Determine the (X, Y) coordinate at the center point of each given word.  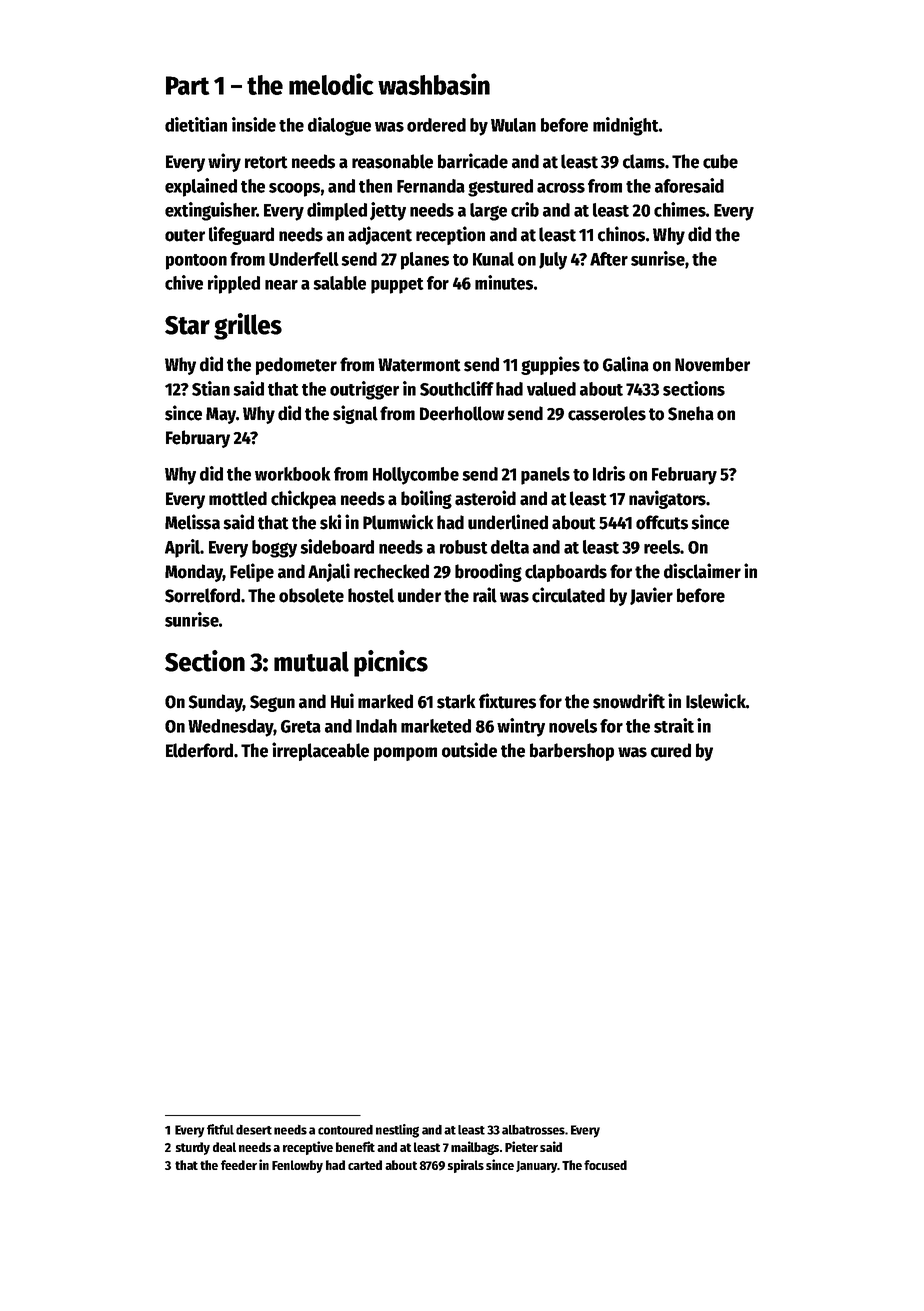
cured (671, 750)
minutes (504, 282)
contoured (345, 1129)
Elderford (199, 750)
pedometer (296, 366)
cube (720, 161)
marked (385, 701)
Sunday (215, 703)
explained (201, 187)
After (609, 259)
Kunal (493, 259)
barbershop (572, 752)
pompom (405, 754)
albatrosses (533, 1129)
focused (605, 1165)
